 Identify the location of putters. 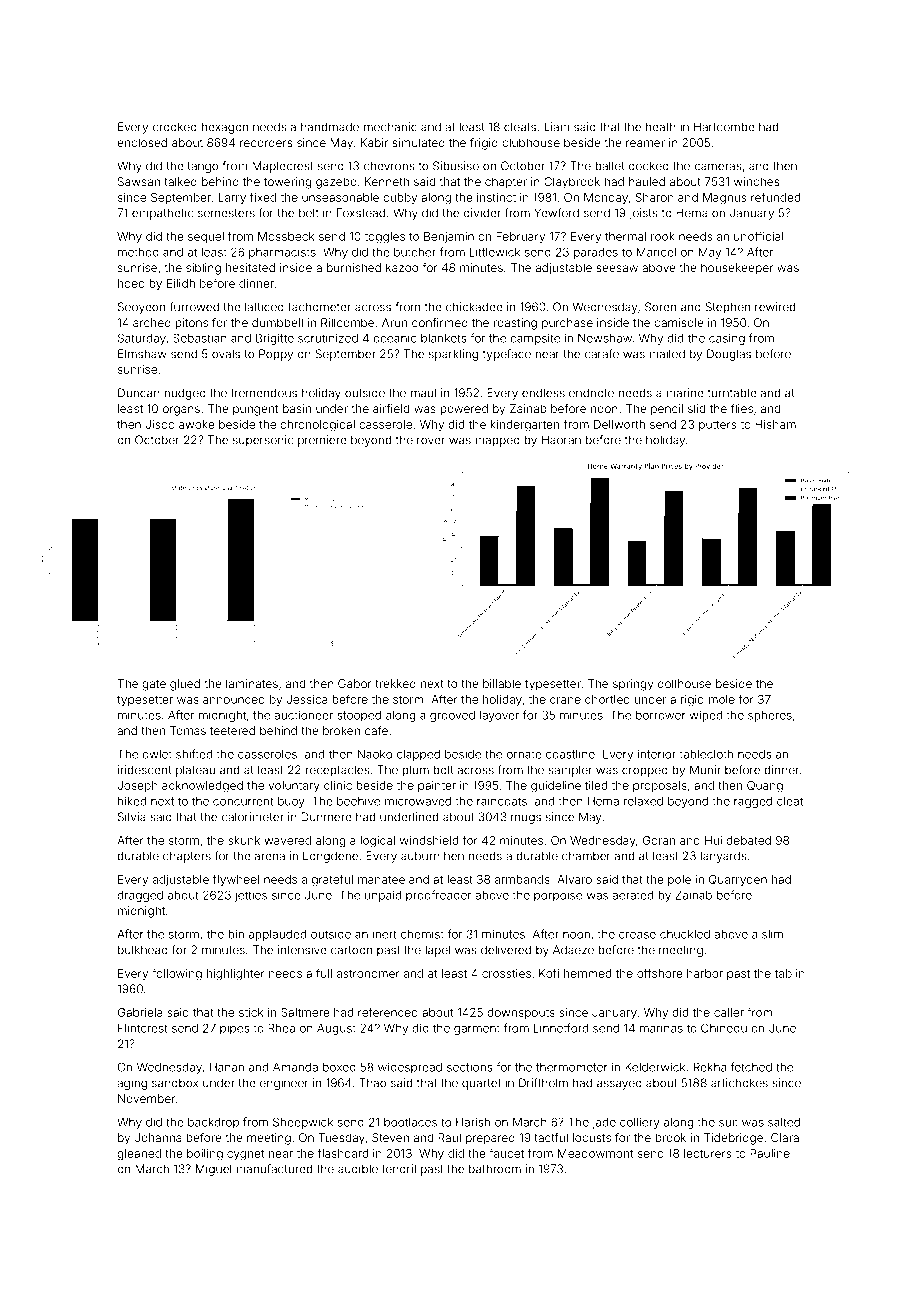
(717, 425).
